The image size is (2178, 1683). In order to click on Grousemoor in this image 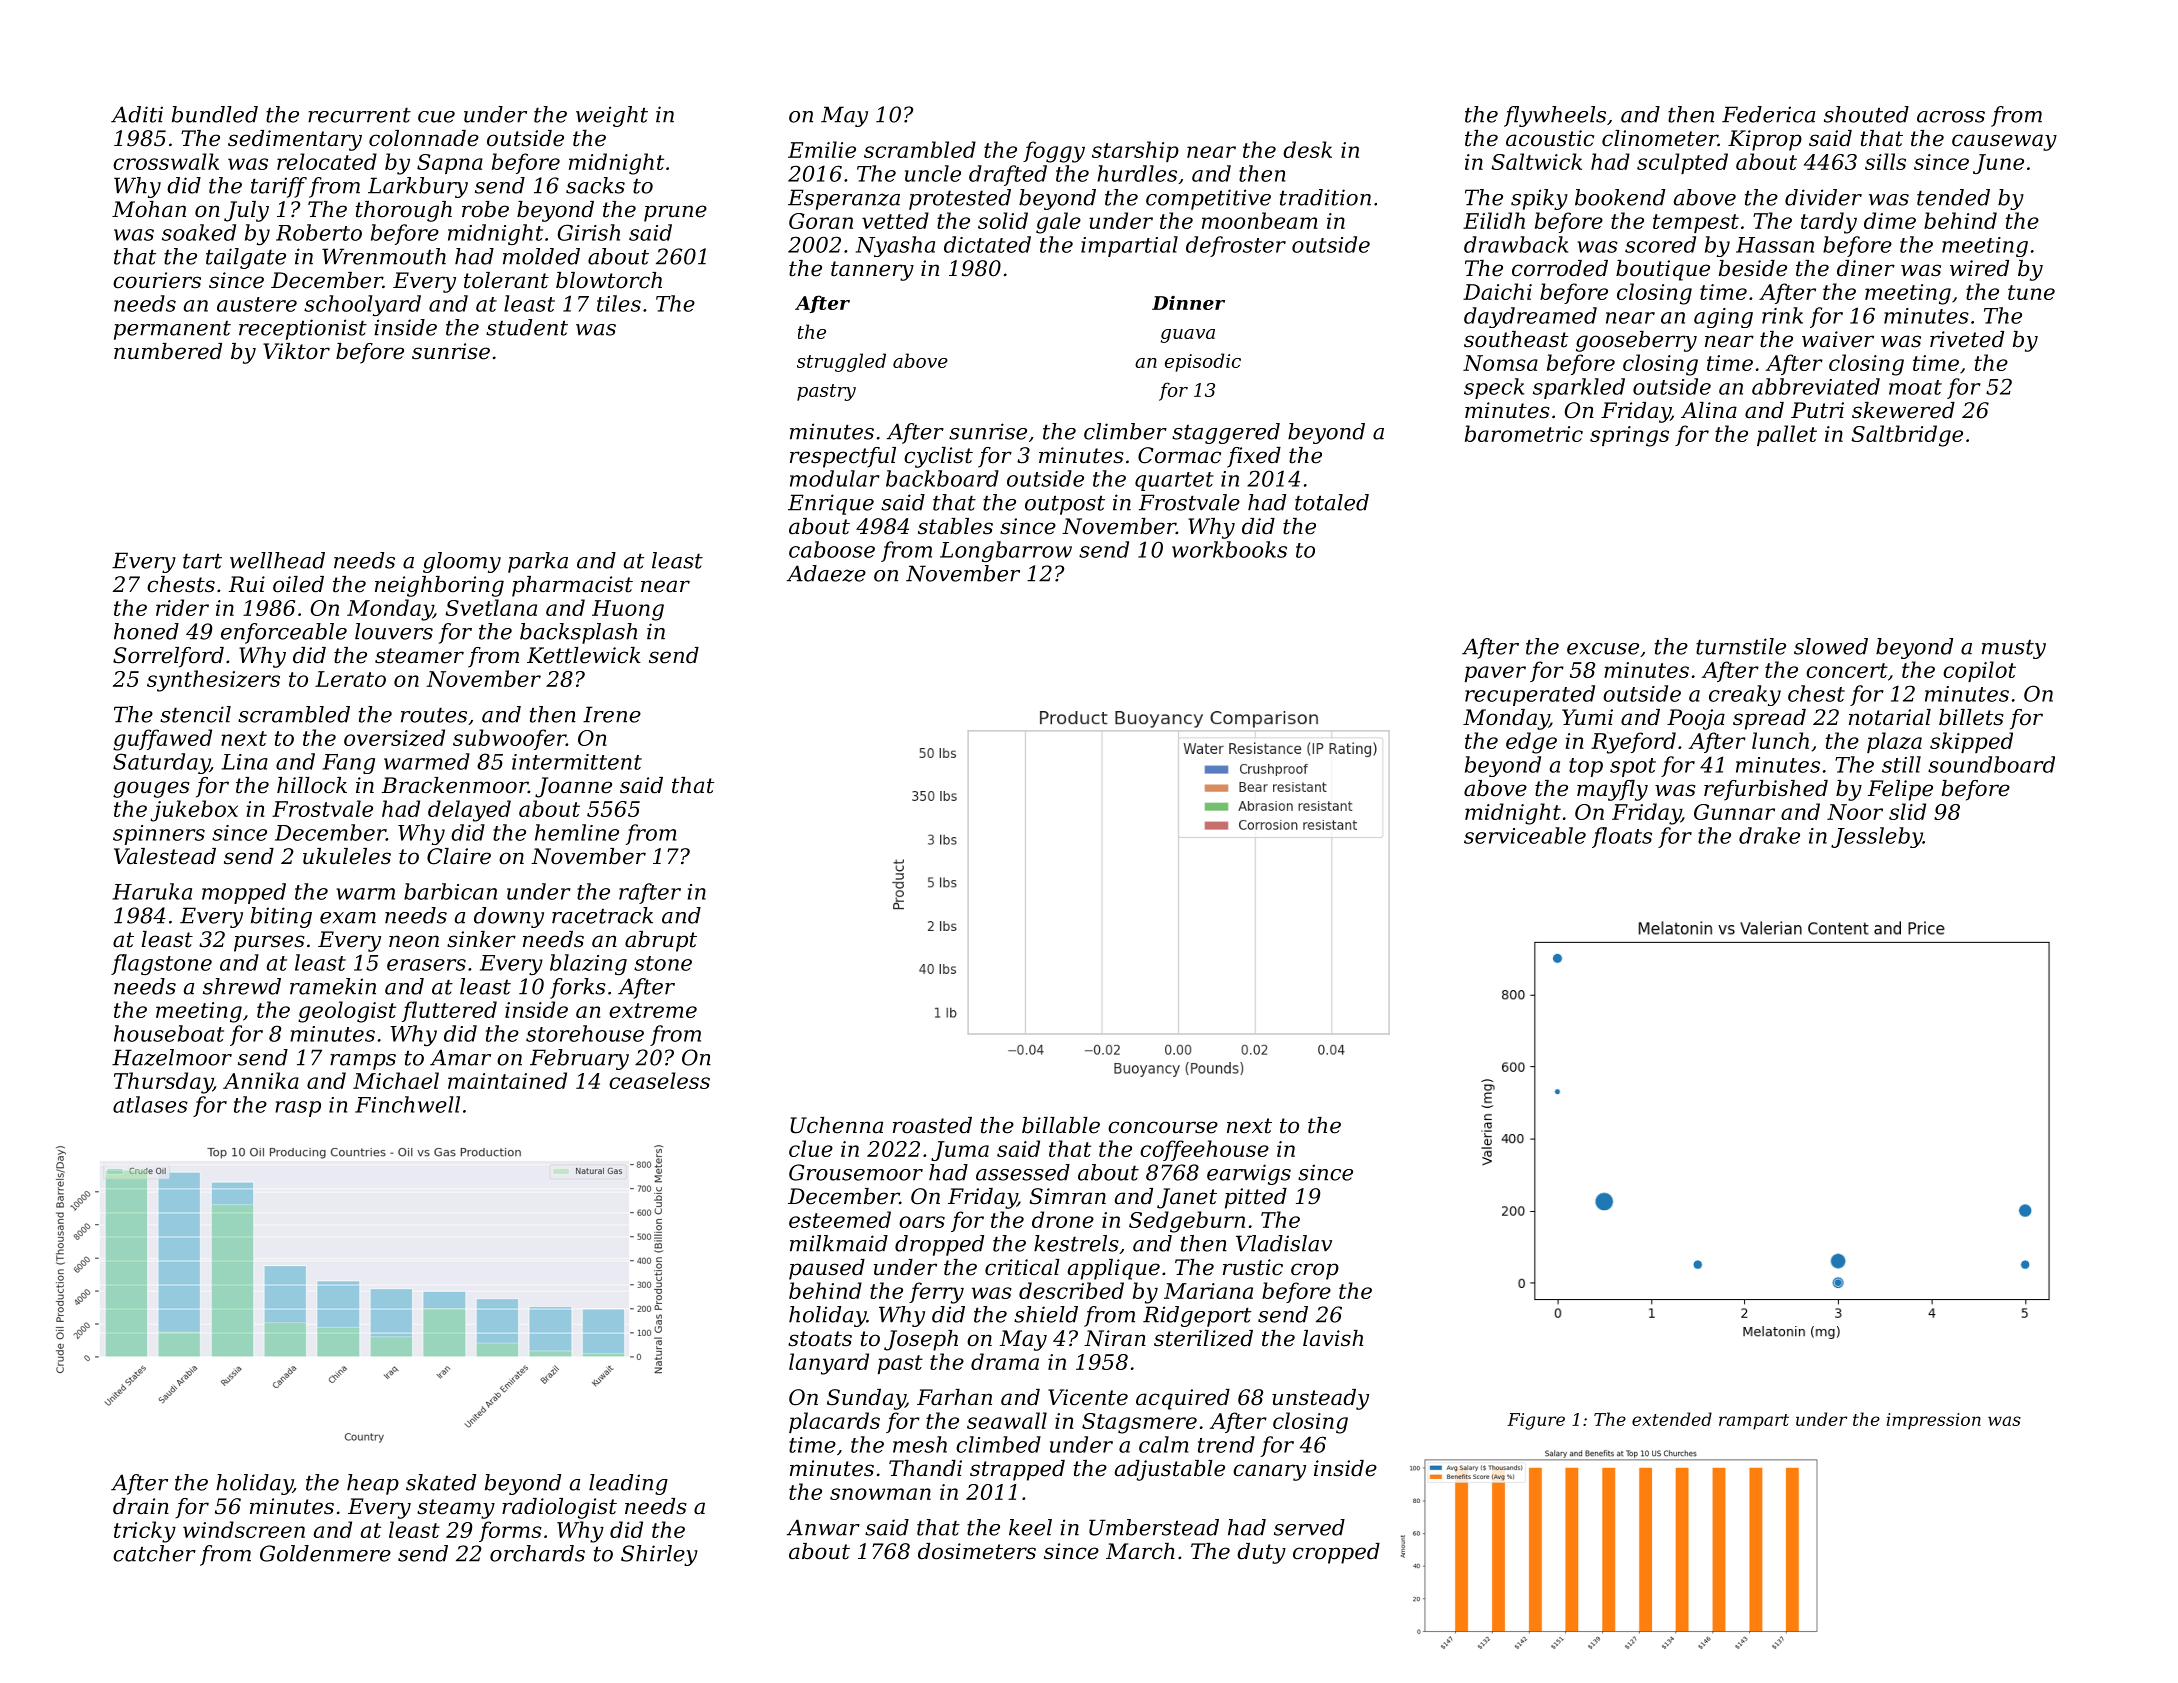, I will do `click(856, 1172)`.
